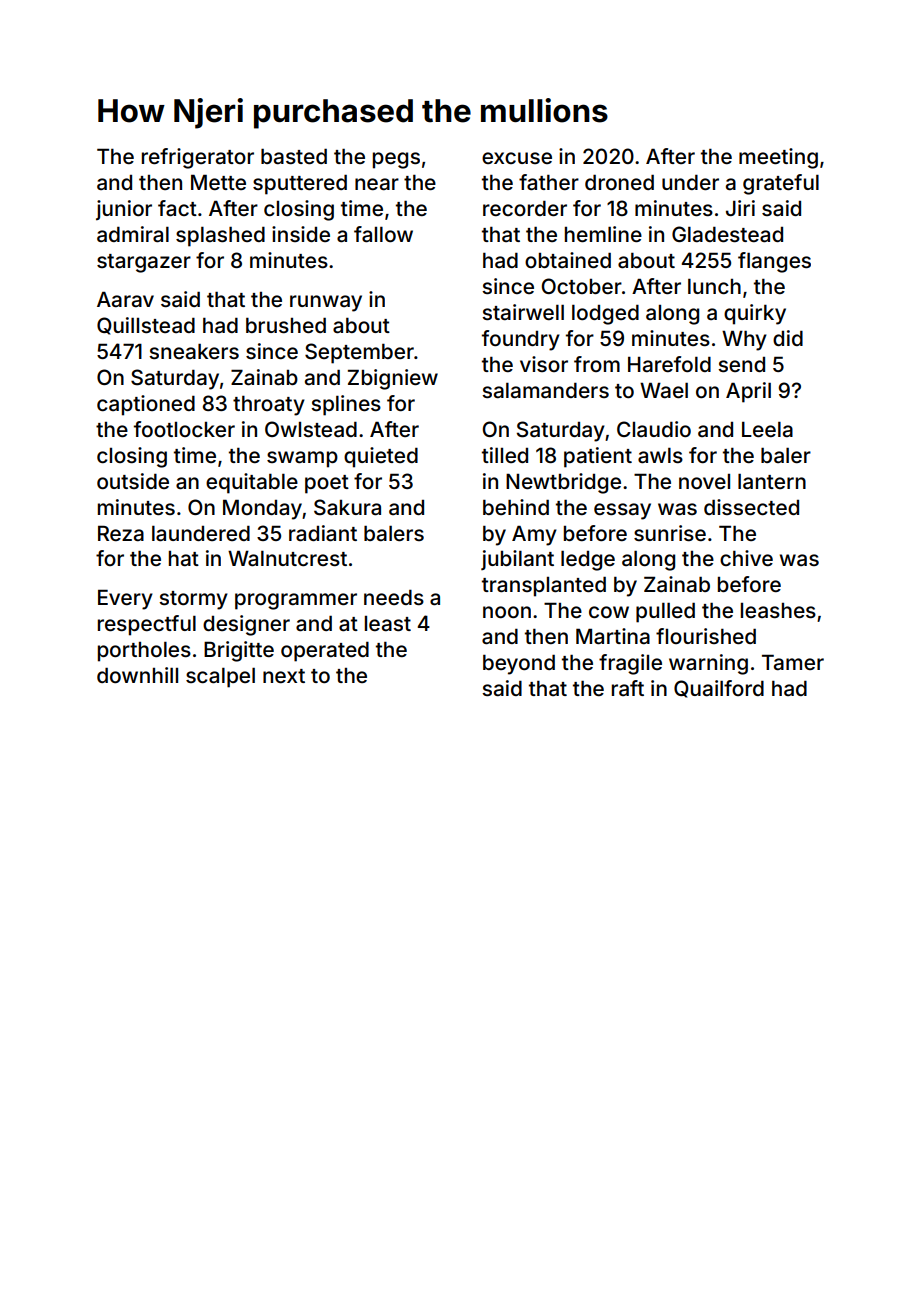  I want to click on Quailford, so click(719, 689).
